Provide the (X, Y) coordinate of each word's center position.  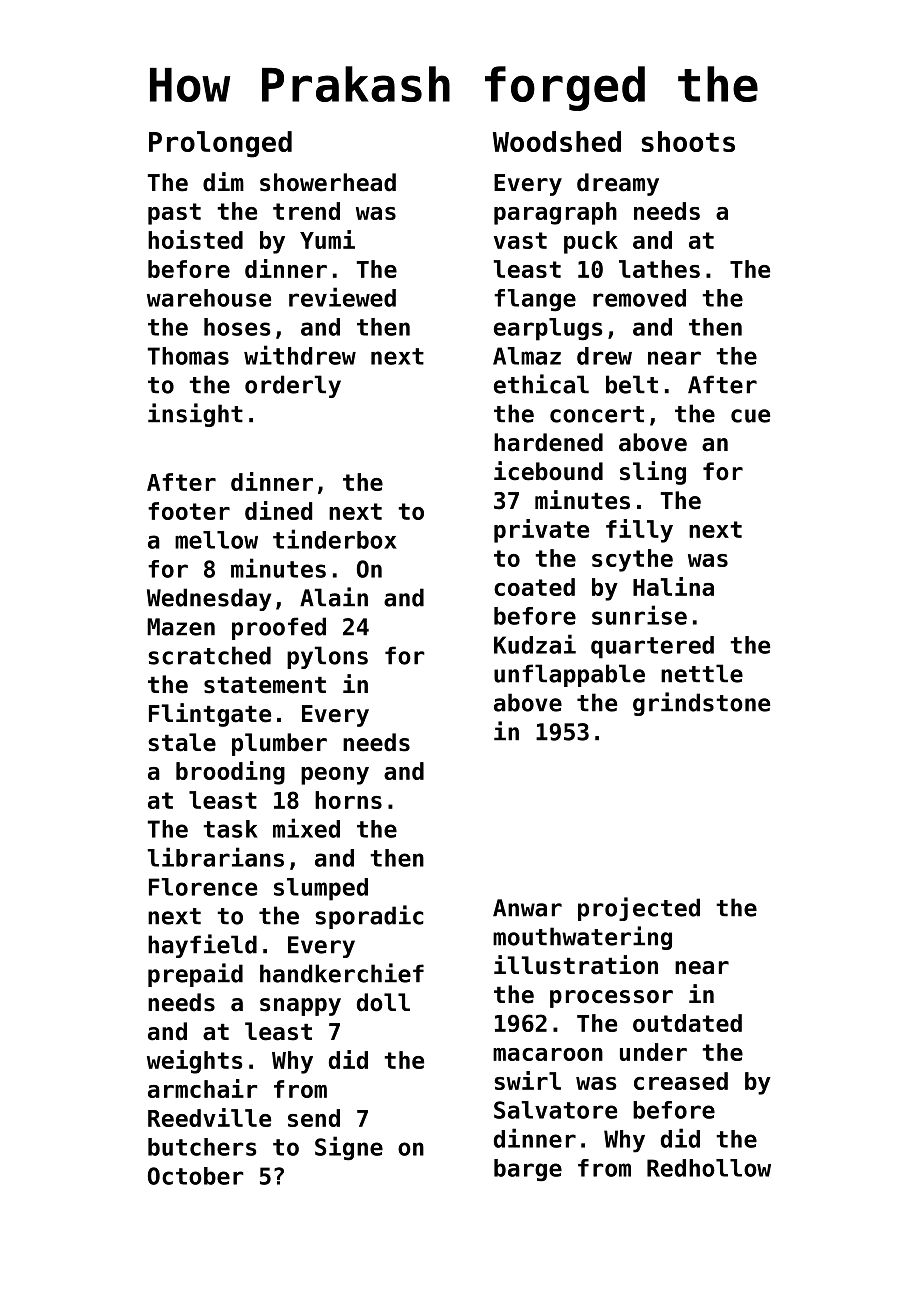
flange (535, 300)
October (196, 1176)
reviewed (342, 297)
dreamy (618, 184)
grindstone (701, 704)
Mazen (181, 627)
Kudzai (535, 644)
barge (528, 1170)
